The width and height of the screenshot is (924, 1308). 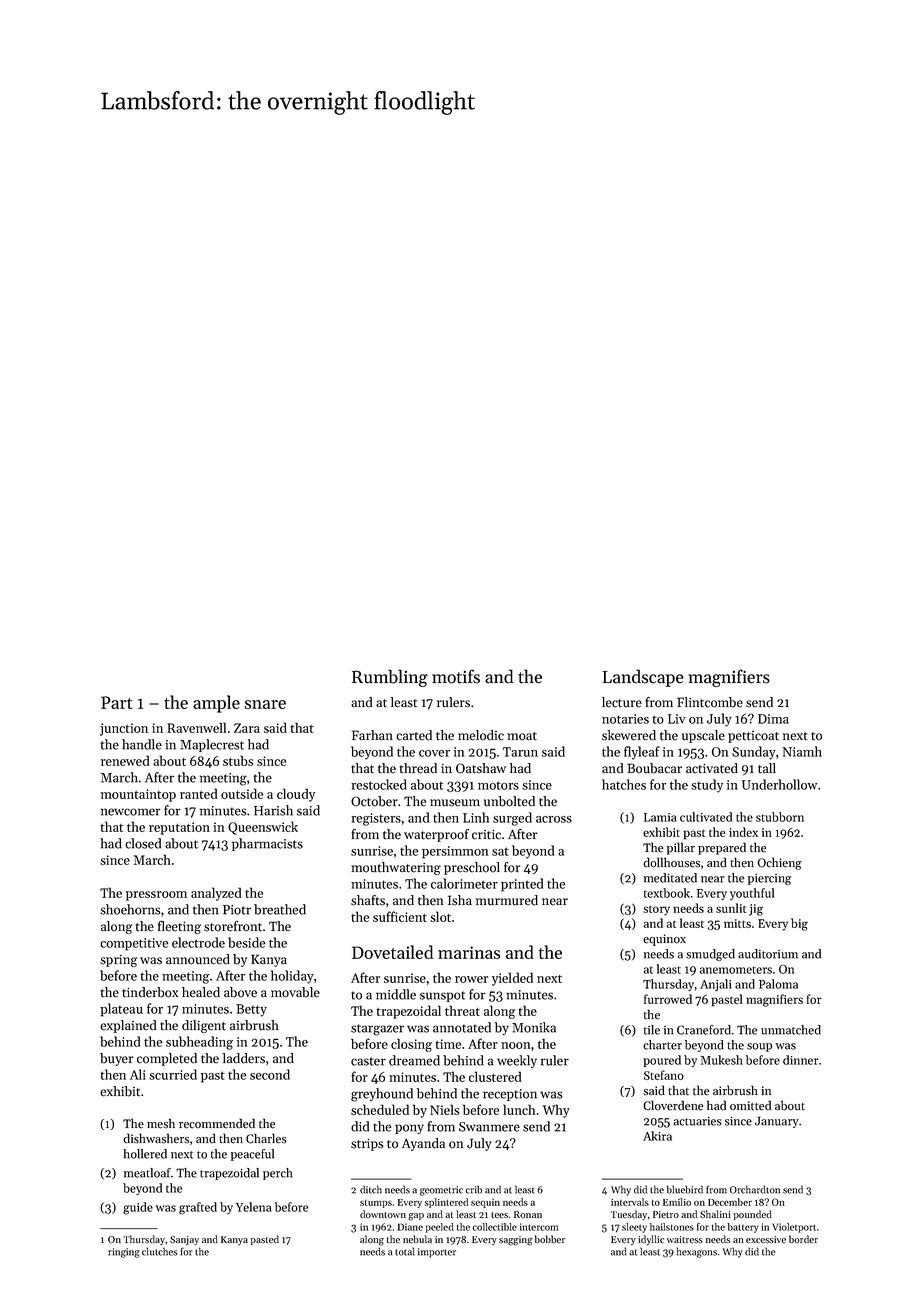 I want to click on motifs, so click(x=456, y=676).
